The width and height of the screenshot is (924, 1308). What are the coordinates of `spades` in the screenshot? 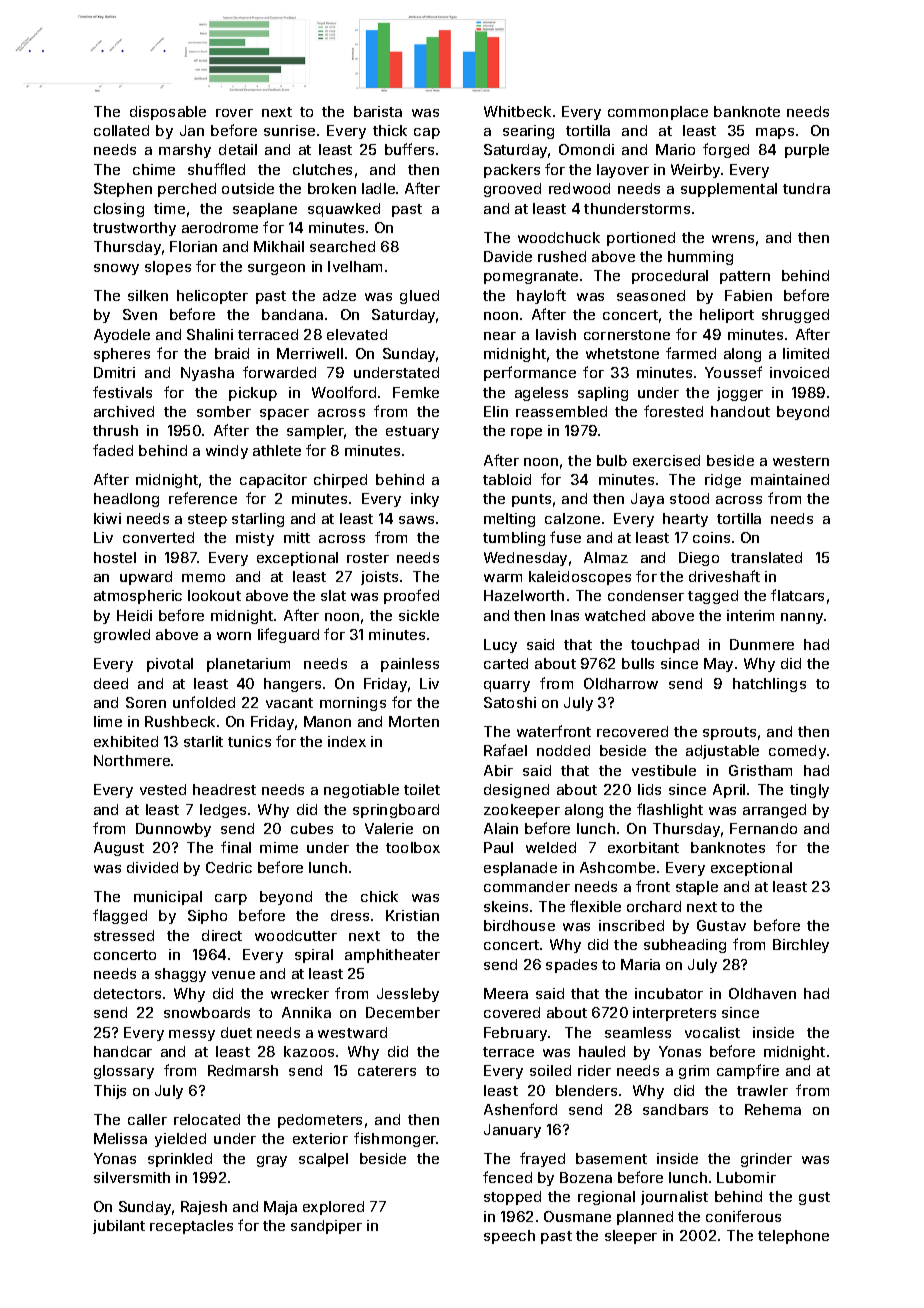 It's located at (571, 966).
